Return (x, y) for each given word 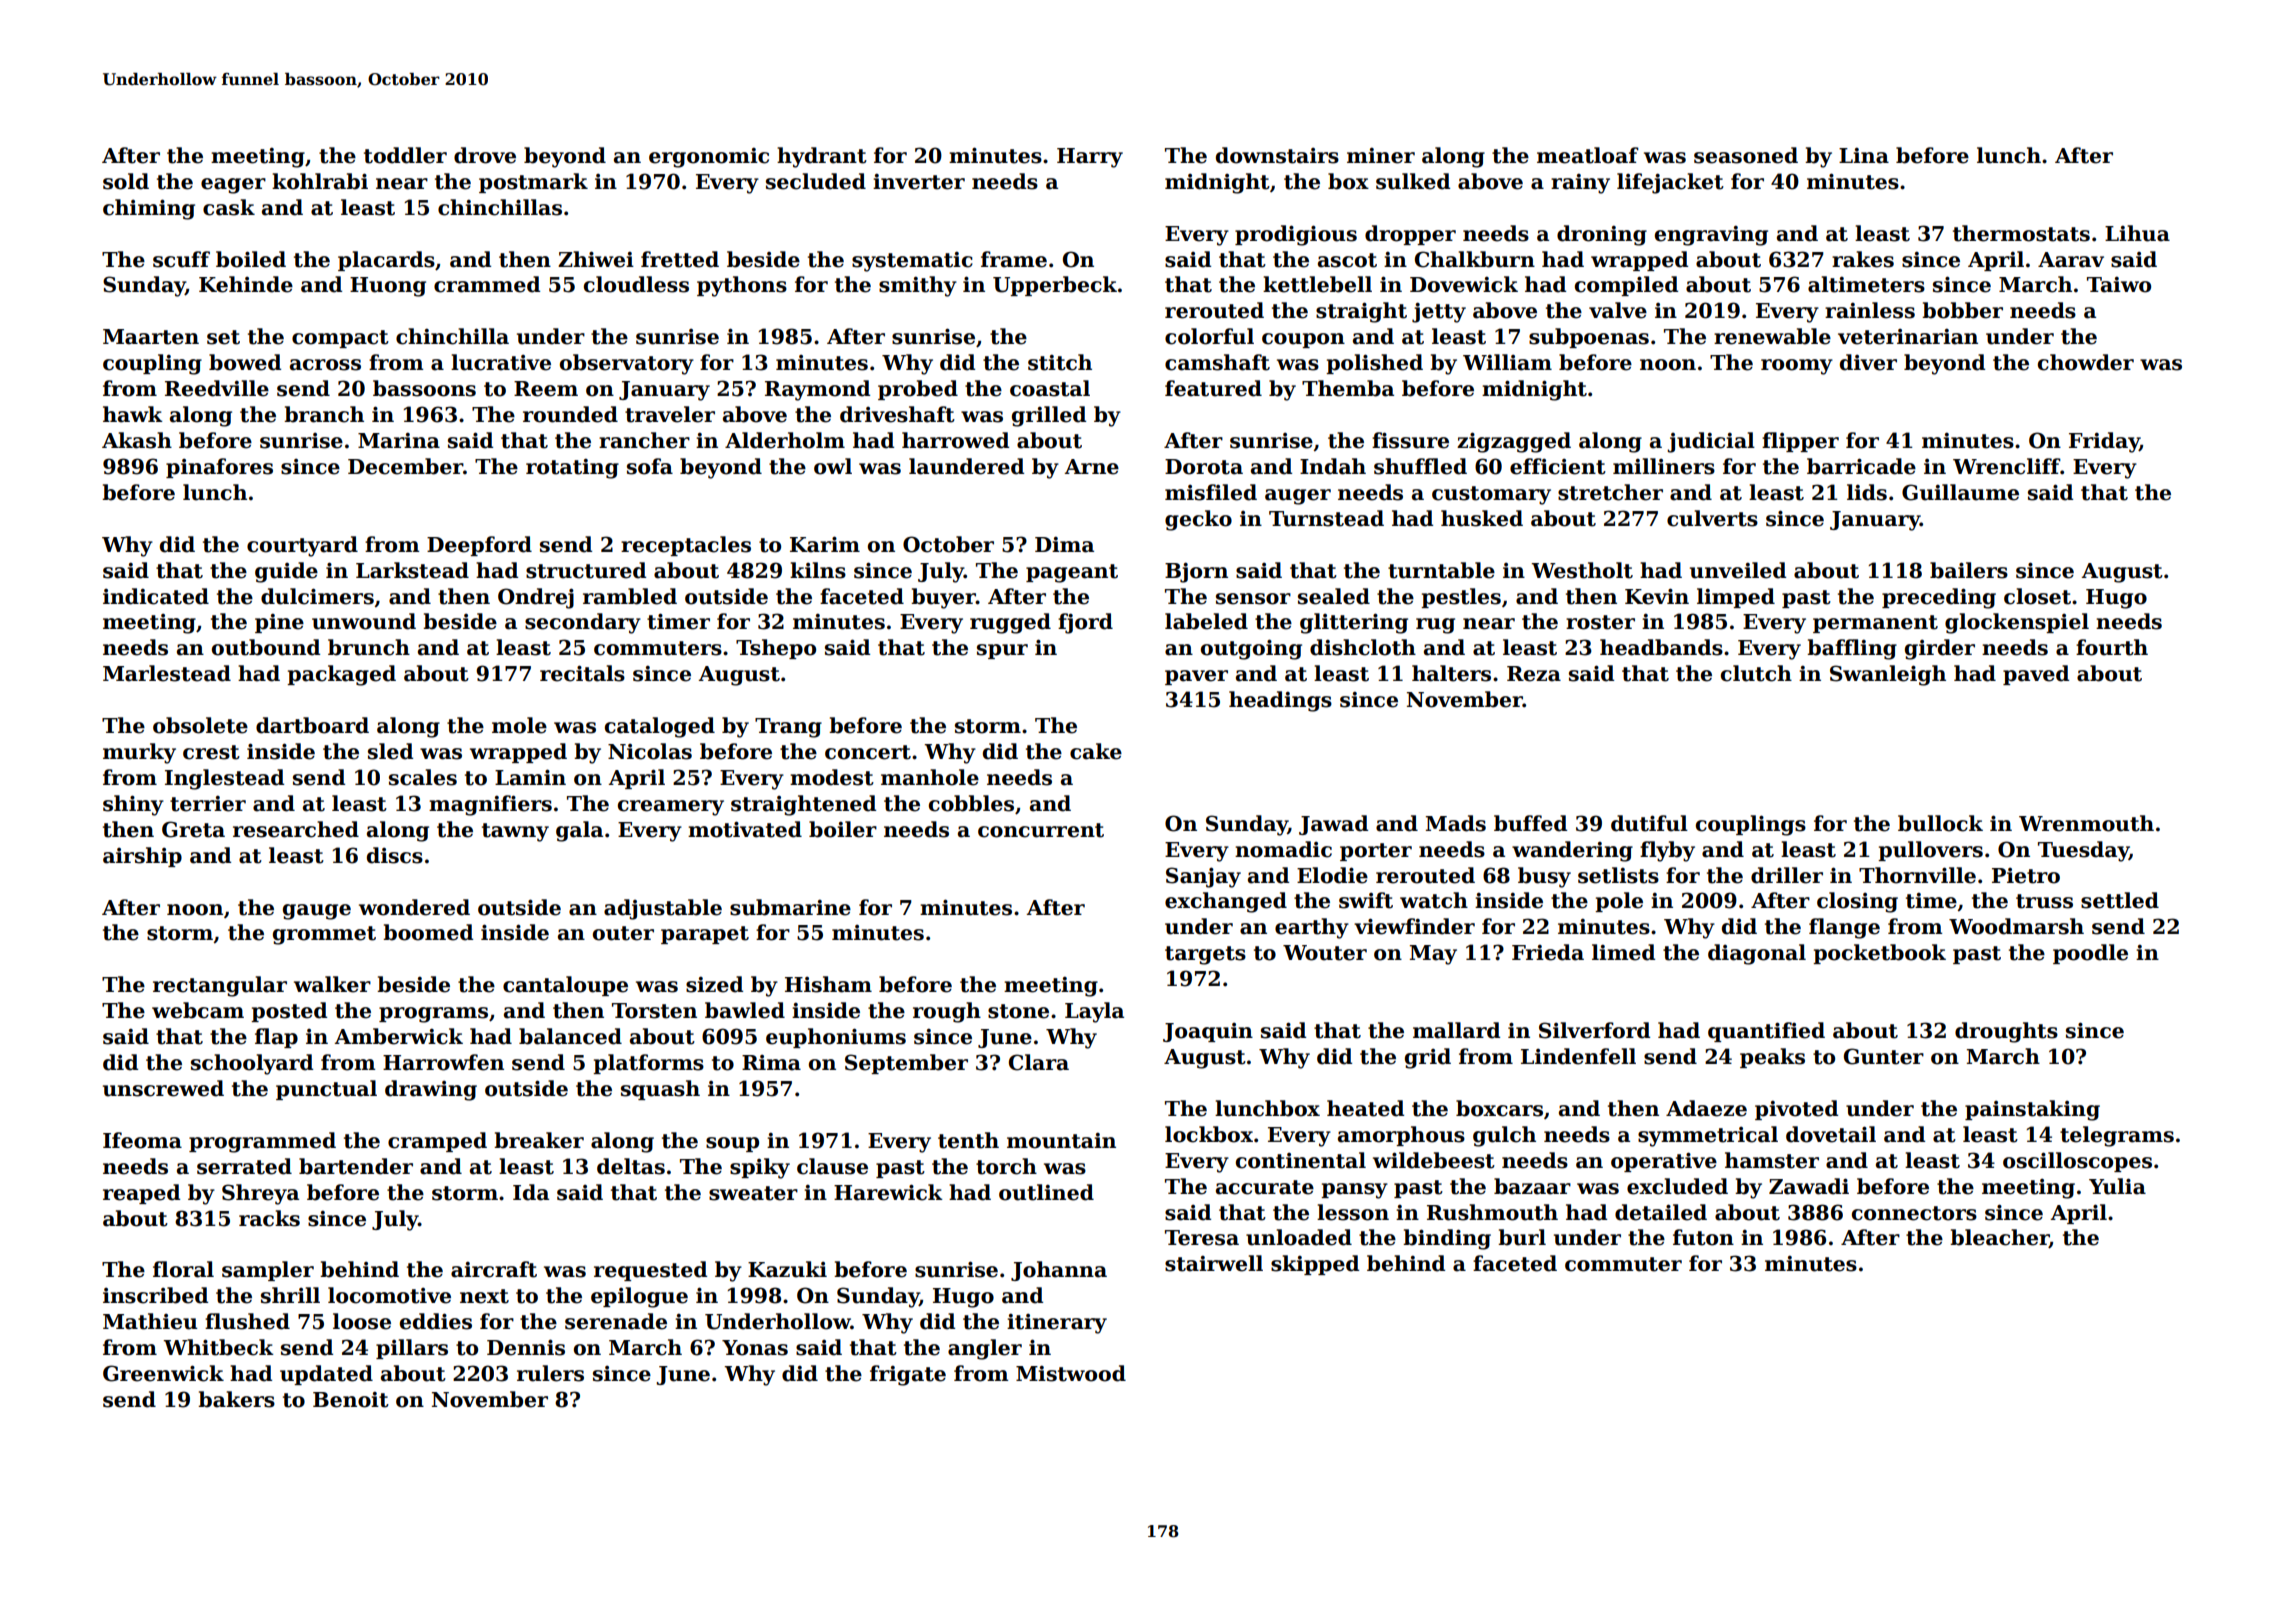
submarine (790, 907)
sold (126, 181)
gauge (317, 912)
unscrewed (163, 1088)
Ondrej (536, 598)
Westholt (1582, 570)
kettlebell (1317, 284)
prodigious (1296, 235)
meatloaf (1588, 155)
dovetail (1831, 1134)
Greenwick (163, 1373)
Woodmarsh (2016, 926)
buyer (943, 598)
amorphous (1401, 1136)
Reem (546, 389)
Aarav (2071, 260)
